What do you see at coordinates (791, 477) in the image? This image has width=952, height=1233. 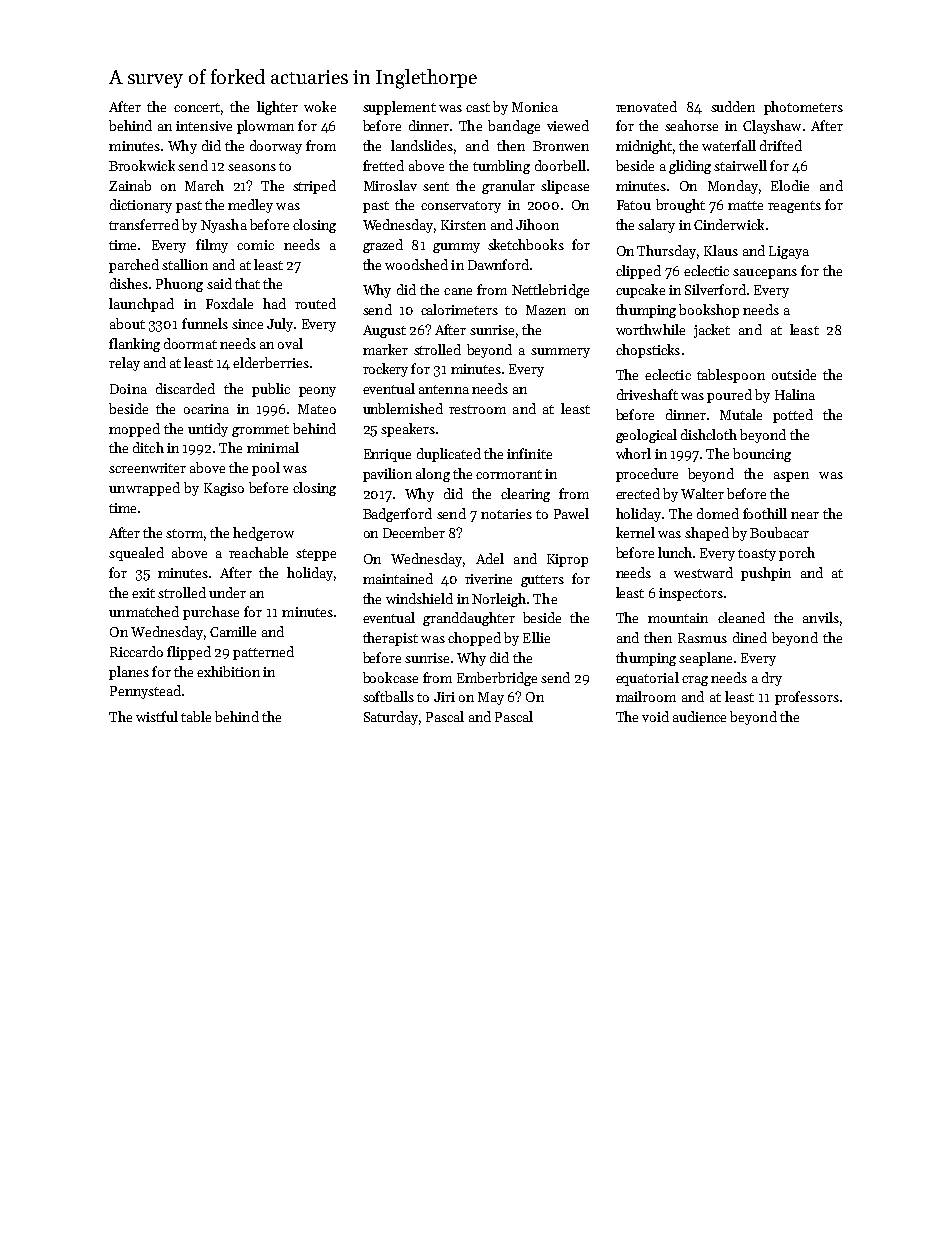 I see `aspen` at bounding box center [791, 477].
